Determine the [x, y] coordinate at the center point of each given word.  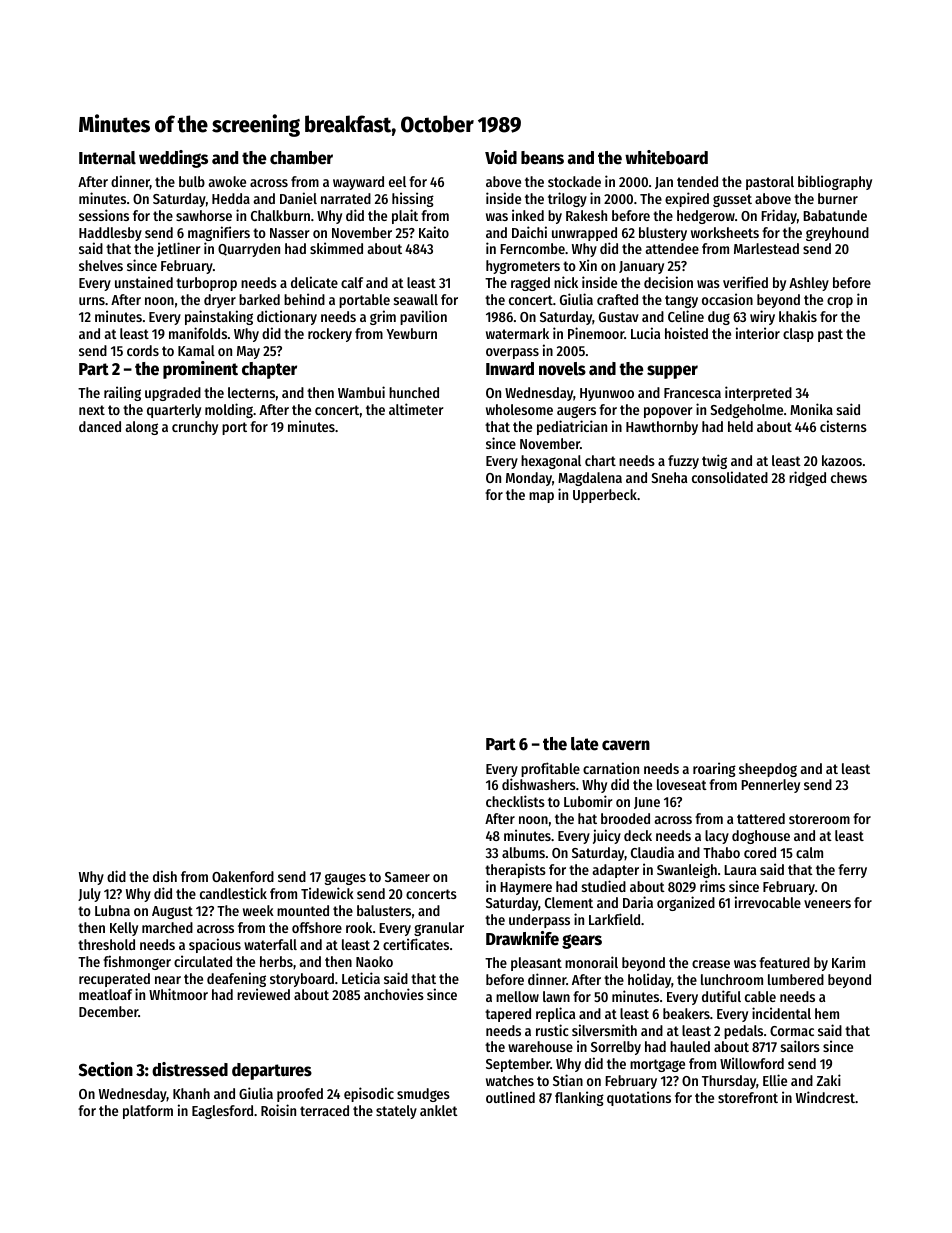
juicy [607, 836]
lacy [717, 837]
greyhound [837, 234]
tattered [761, 818]
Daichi [529, 232]
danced [100, 426]
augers [576, 412]
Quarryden [249, 250]
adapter [616, 871]
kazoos [842, 460]
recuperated [114, 980]
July [89, 895]
